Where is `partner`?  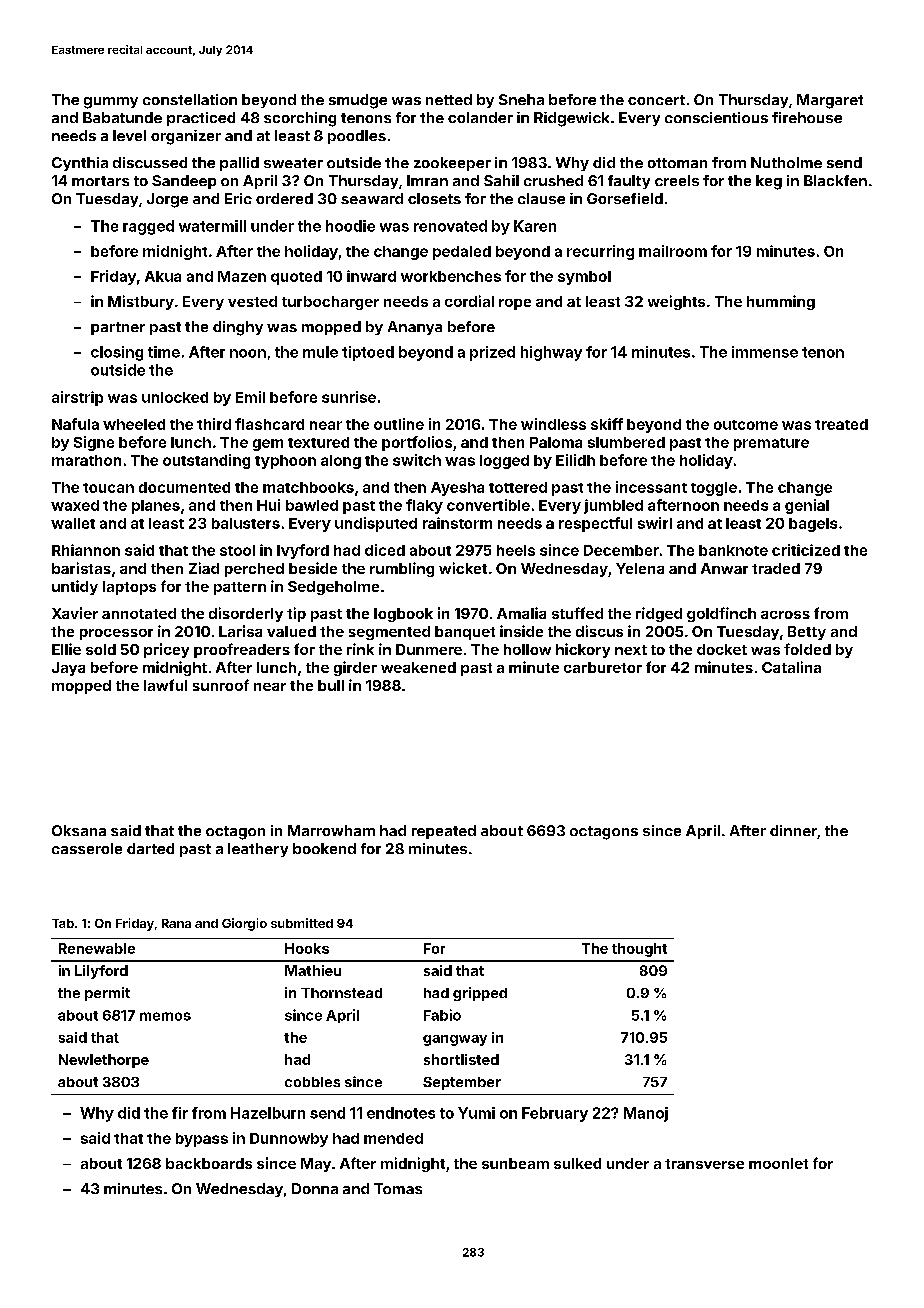 partner is located at coordinates (118, 328).
